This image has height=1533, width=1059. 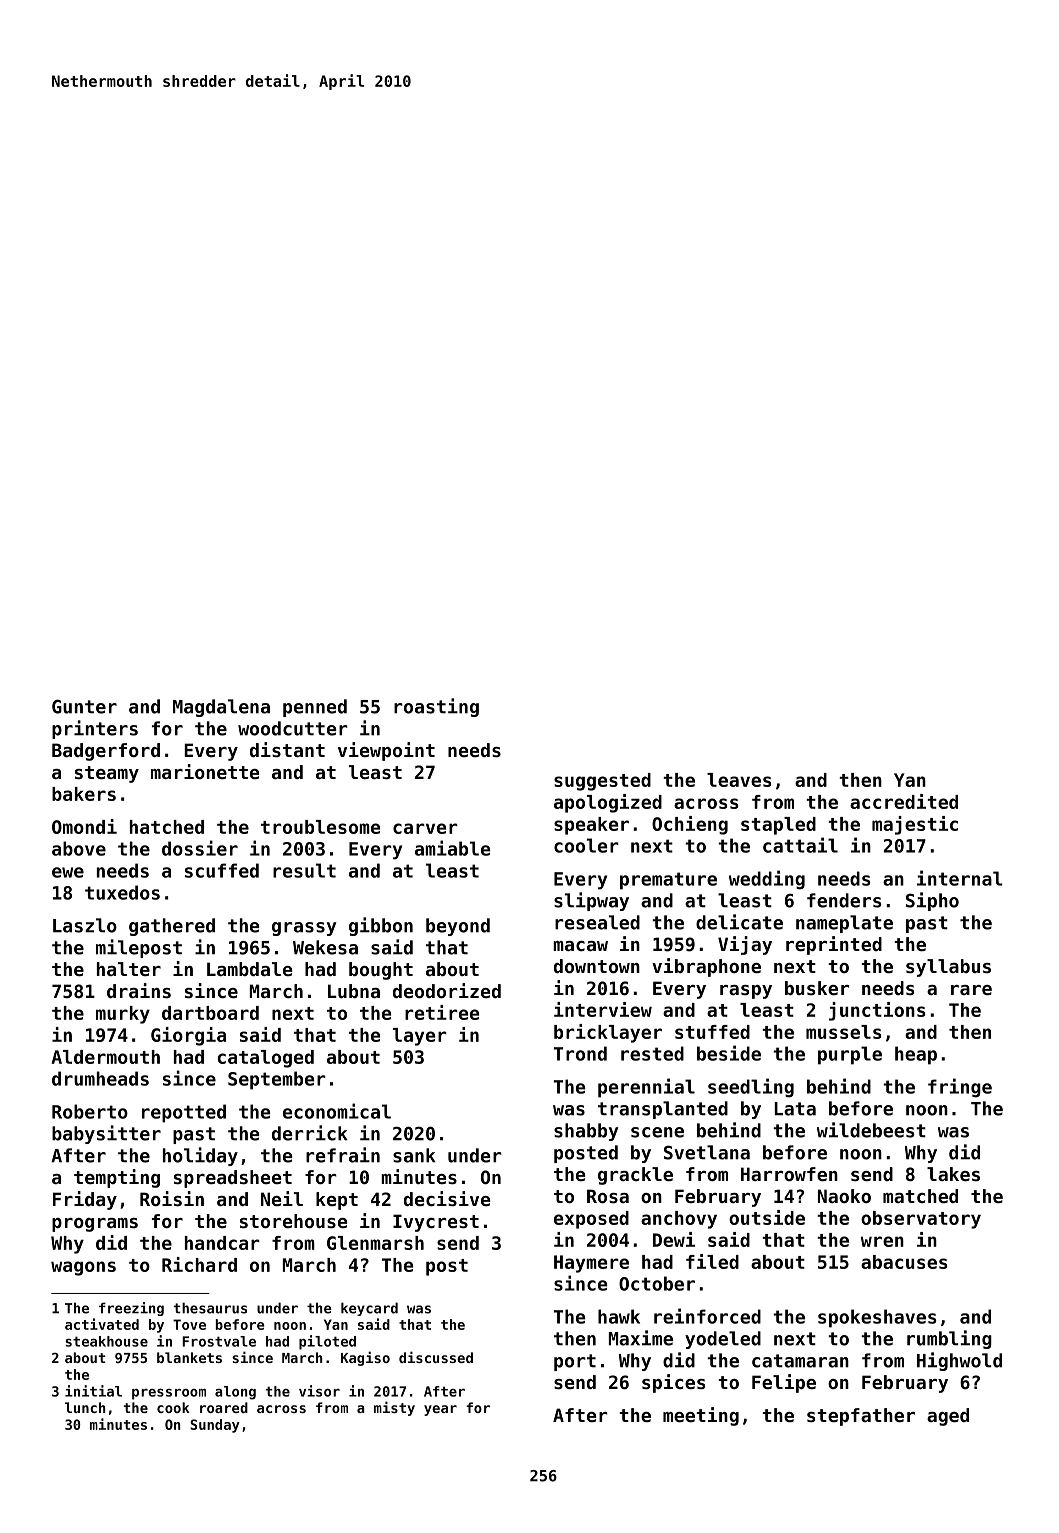 I want to click on Sunday, so click(x=215, y=1426).
